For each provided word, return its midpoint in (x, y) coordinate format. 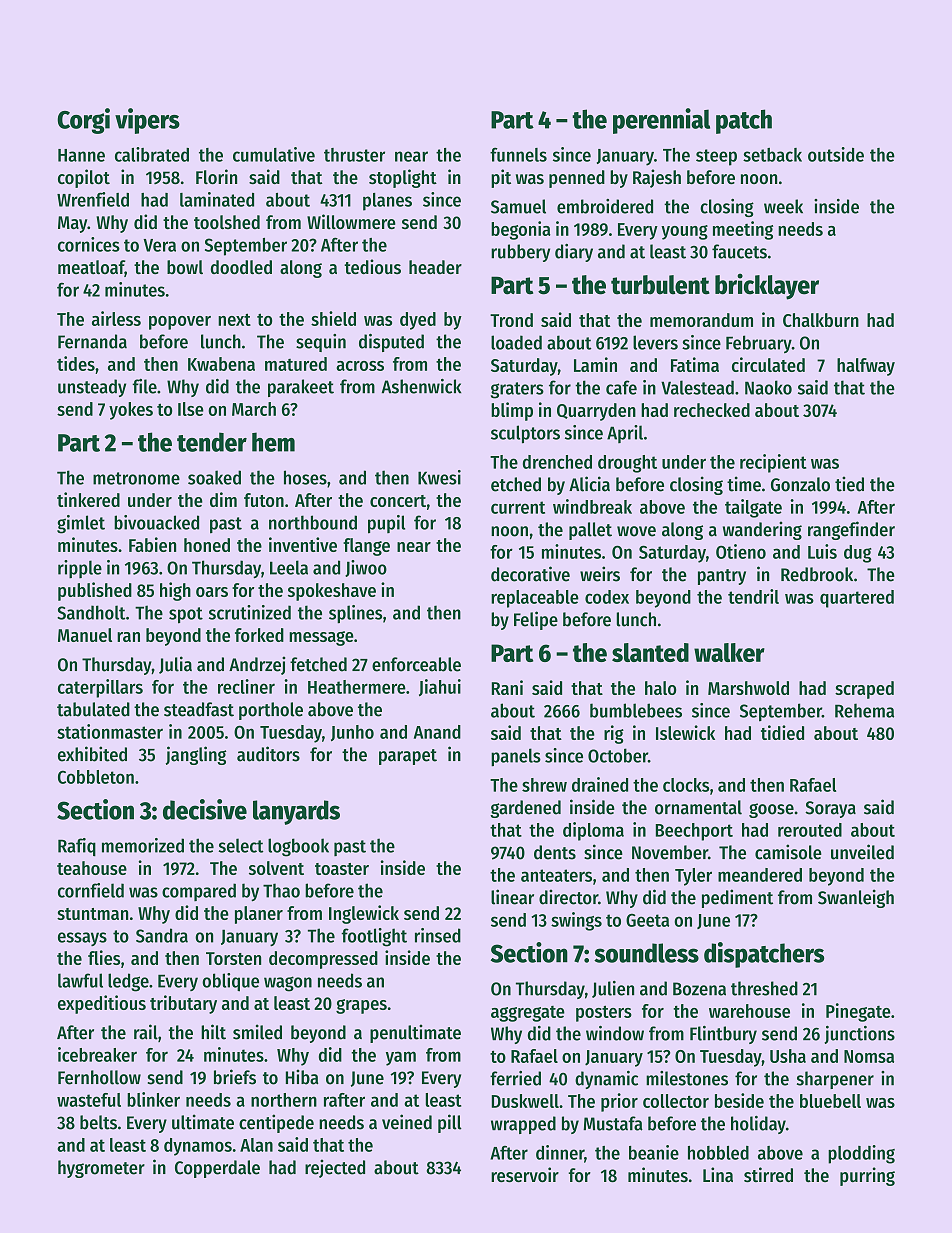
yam (401, 1058)
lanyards (296, 812)
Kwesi (439, 477)
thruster (354, 155)
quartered (857, 599)
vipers (147, 121)
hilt (213, 1032)
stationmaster (110, 731)
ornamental (698, 807)
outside (836, 154)
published (95, 591)
